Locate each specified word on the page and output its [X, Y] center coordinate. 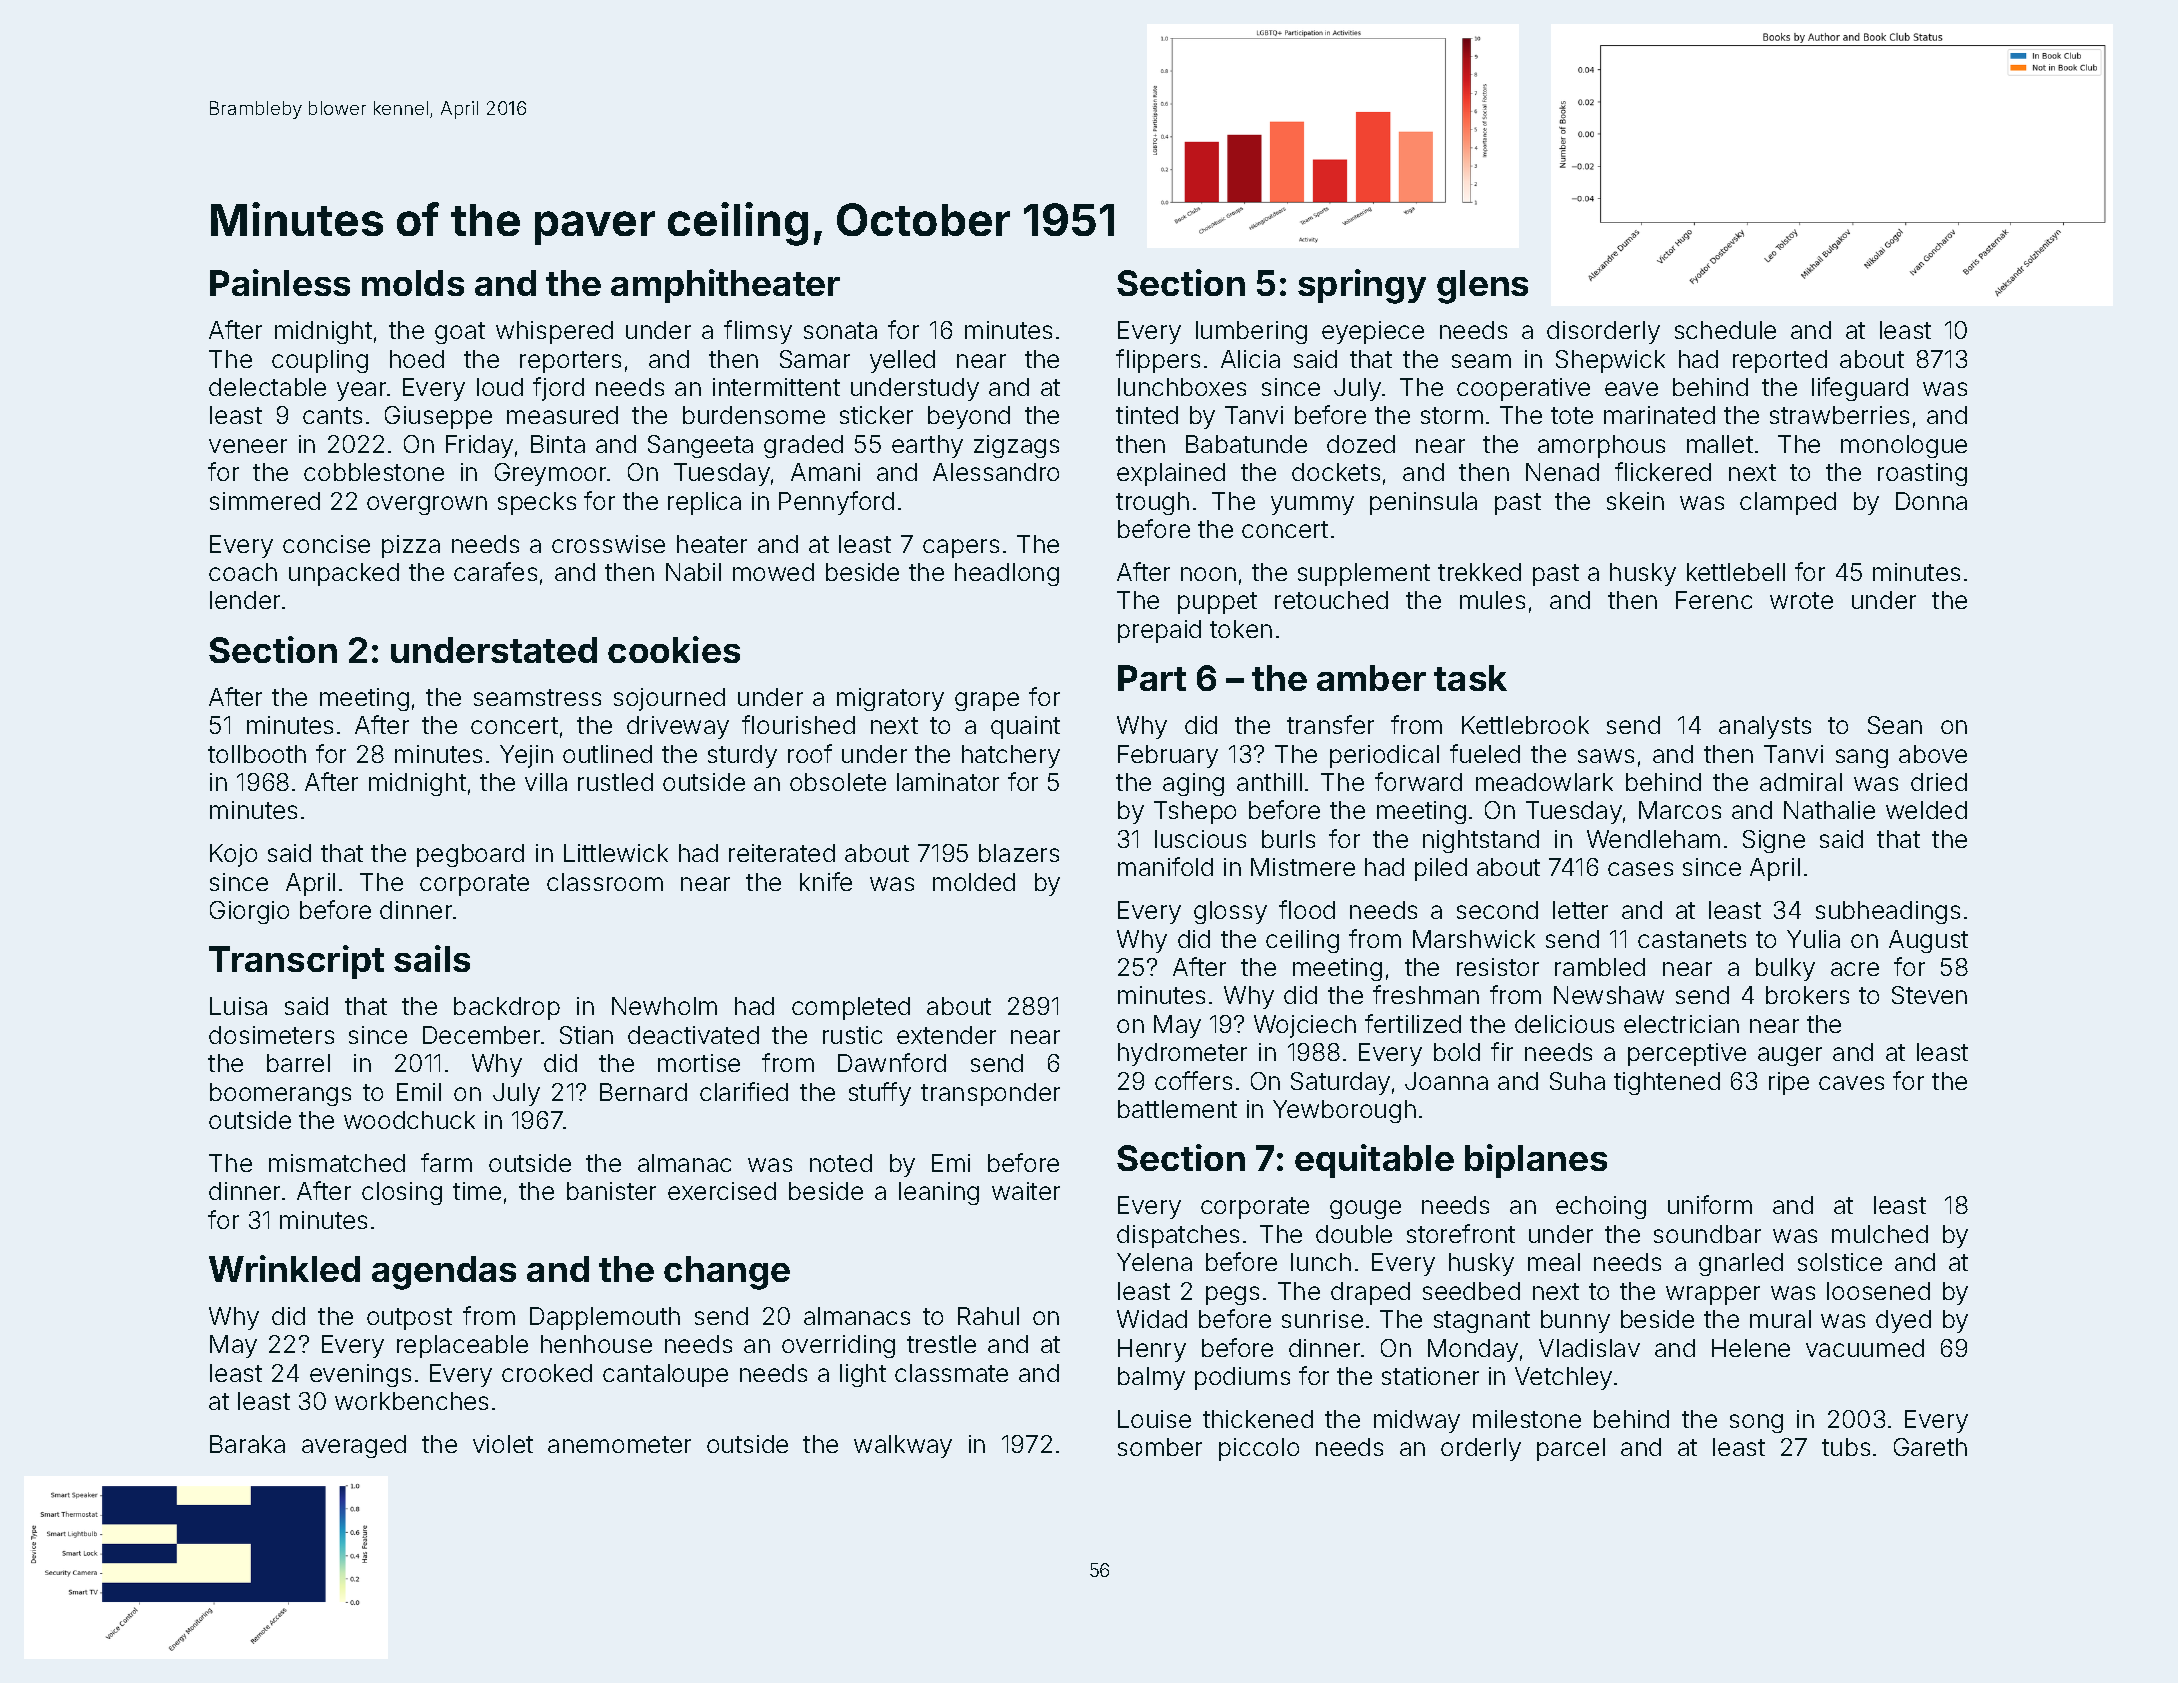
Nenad [1562, 472]
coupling [320, 361]
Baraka [247, 1444]
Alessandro [996, 472]
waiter [1026, 1191]
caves [1851, 1083]
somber [1160, 1447]
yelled [902, 361]
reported [1780, 361]
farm [446, 1162]
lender [245, 600]
